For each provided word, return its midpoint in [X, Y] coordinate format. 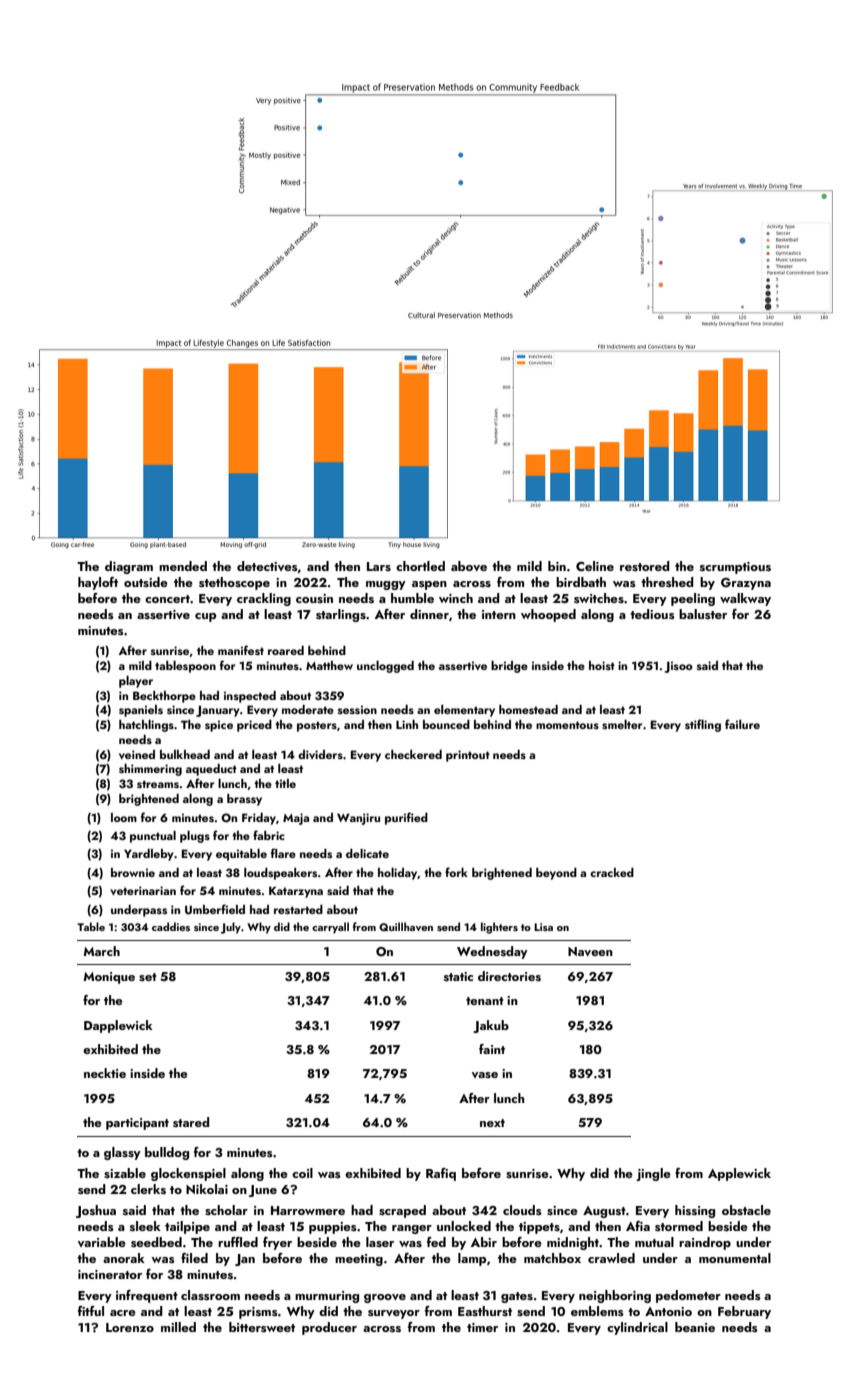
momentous [567, 725]
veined [137, 754]
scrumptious [735, 568]
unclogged [385, 667]
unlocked [464, 1226]
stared [191, 1122]
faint [492, 1049]
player [136, 682]
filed [194, 1258]
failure [742, 724]
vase [485, 1075]
